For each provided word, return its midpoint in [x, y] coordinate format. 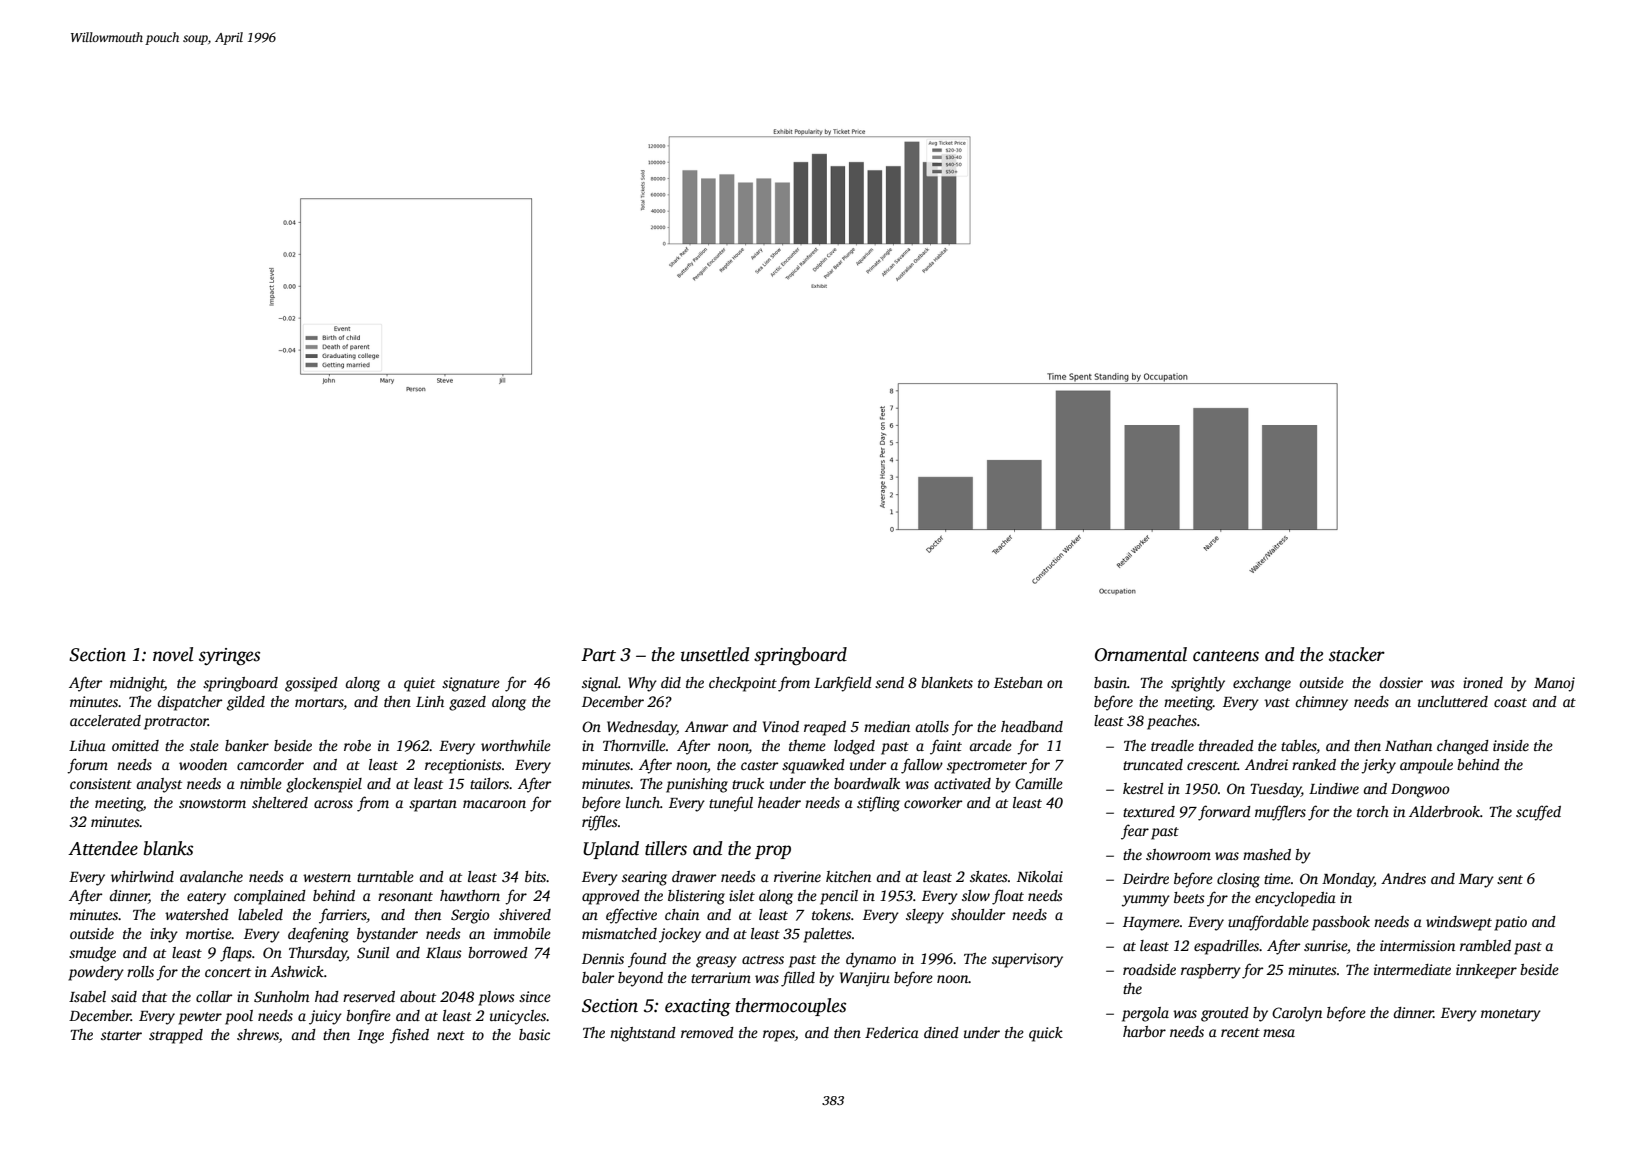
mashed [1267, 854]
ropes [779, 1036]
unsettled [715, 654]
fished [409, 1036]
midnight [137, 684]
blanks [168, 848]
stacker [1357, 654]
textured [1149, 811]
